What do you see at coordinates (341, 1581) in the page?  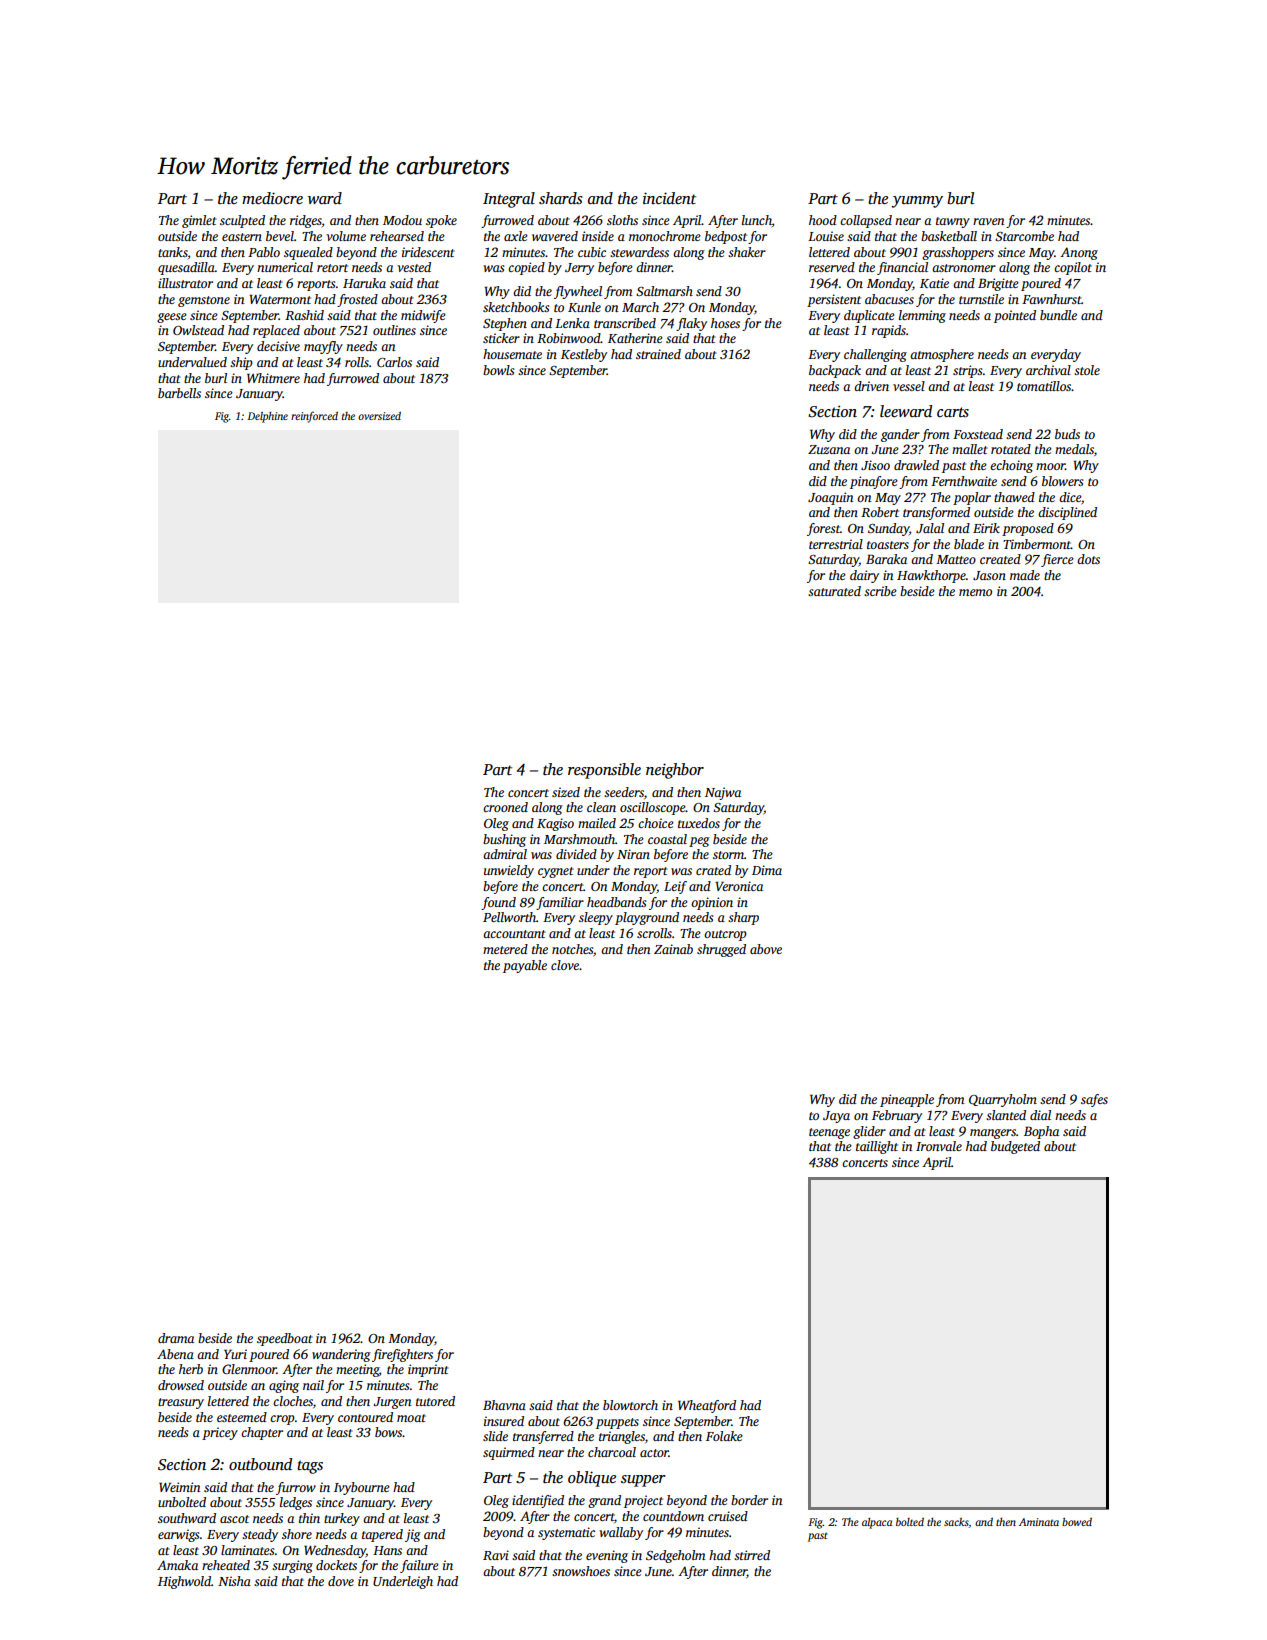 I see `dove` at bounding box center [341, 1581].
